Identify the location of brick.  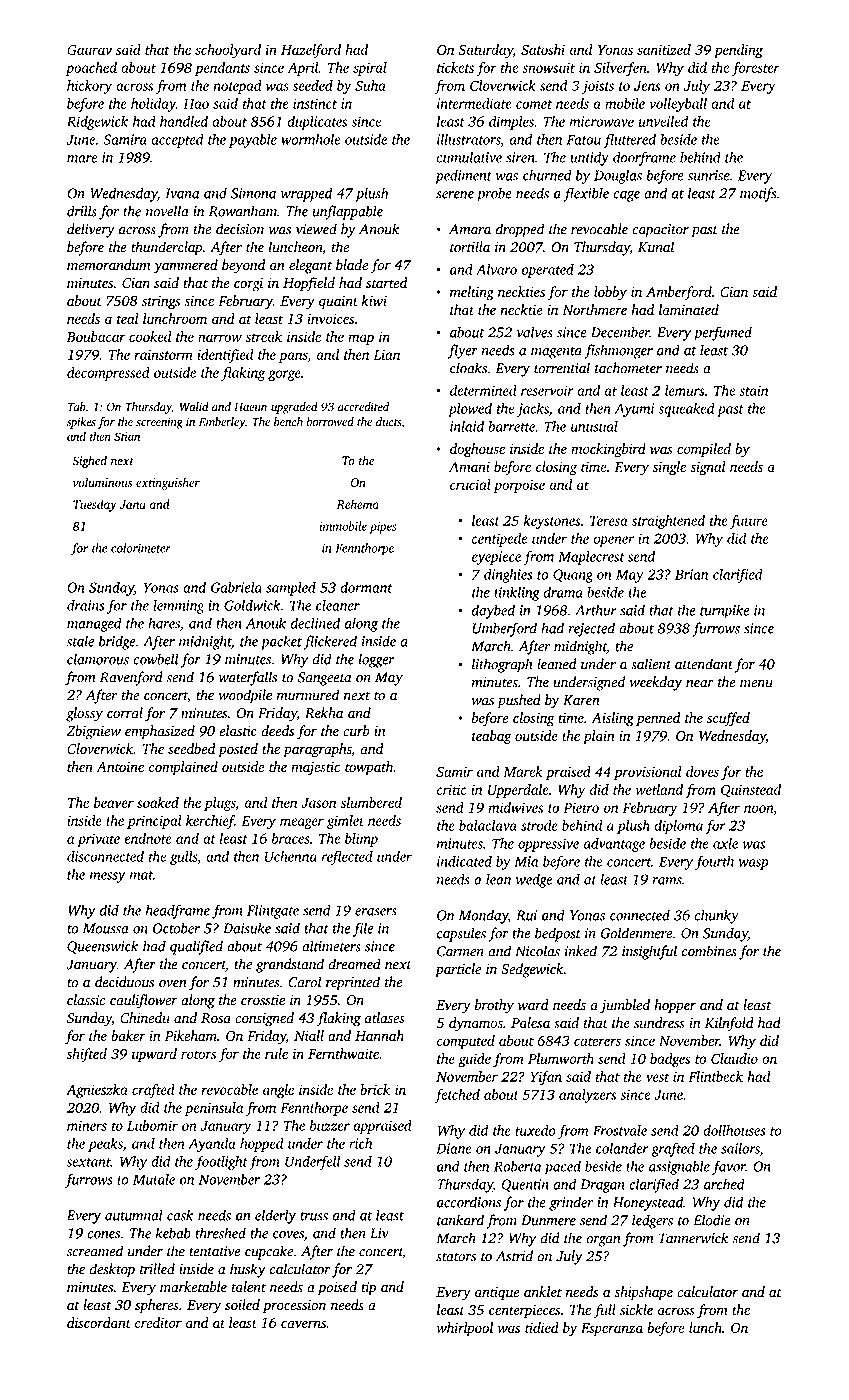
(375, 1089).
